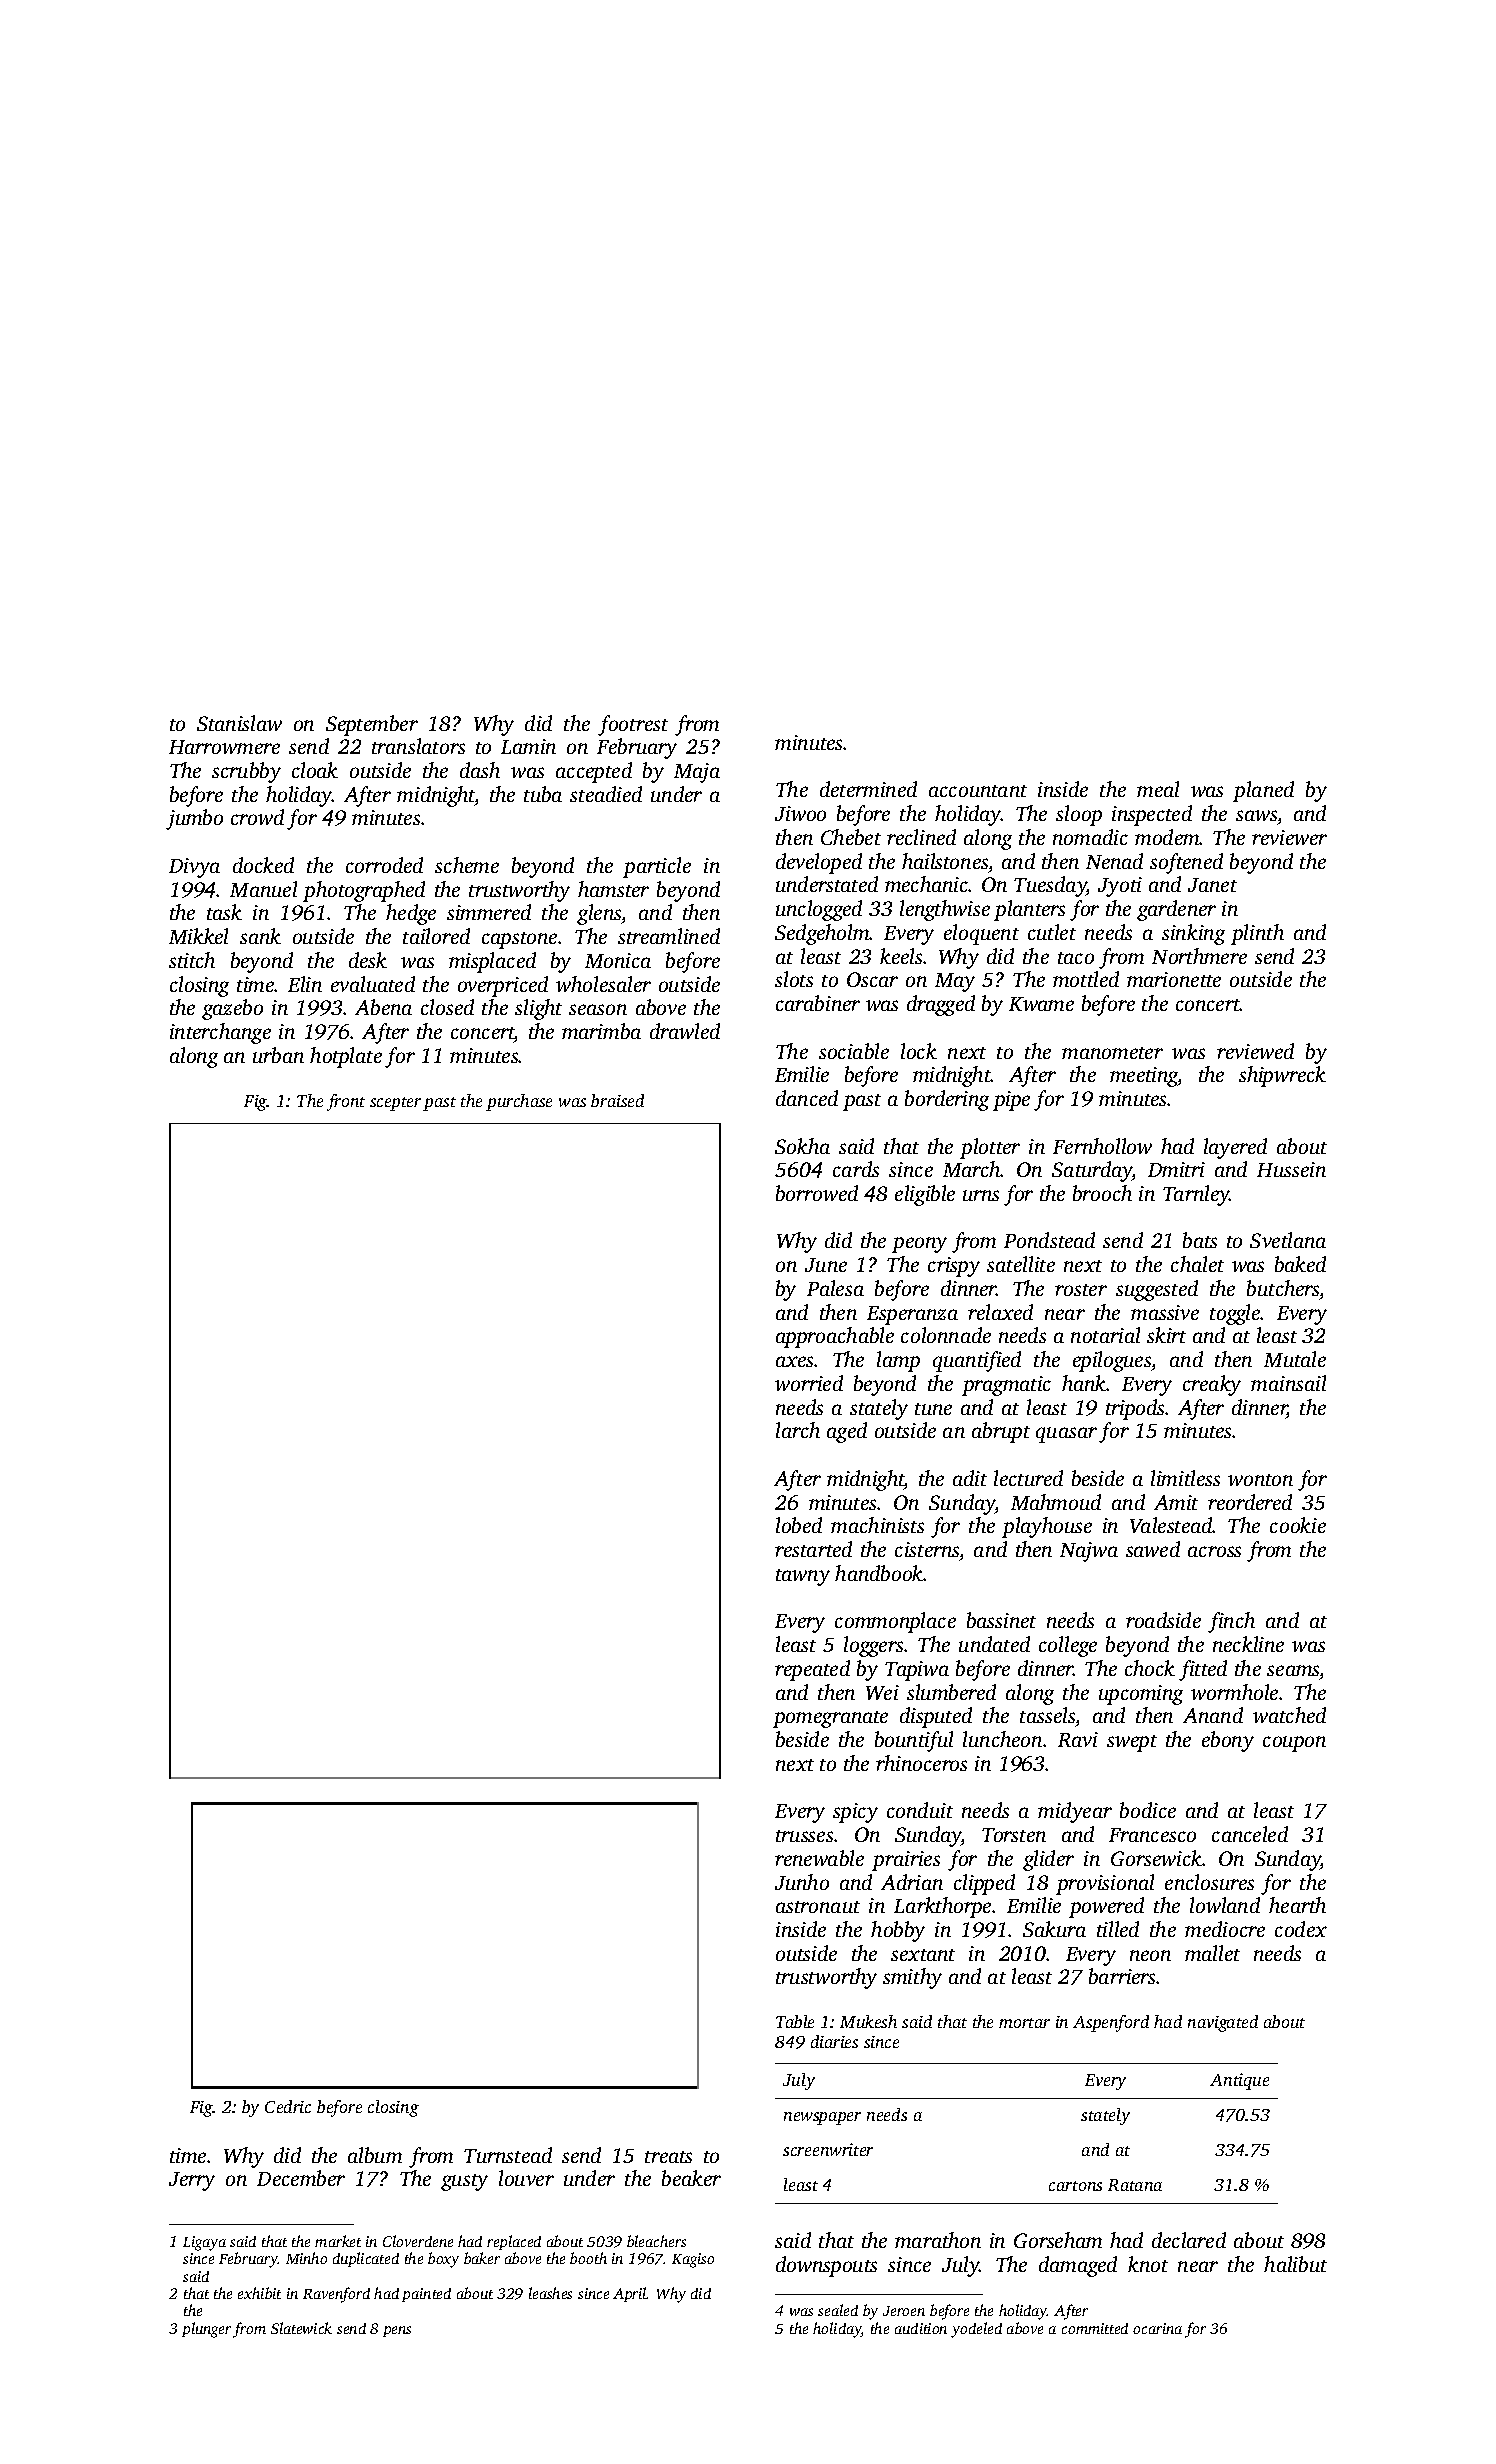 The height and width of the screenshot is (2464, 1496). Describe the element at coordinates (803, 1577) in the screenshot. I see `tawny` at that location.
